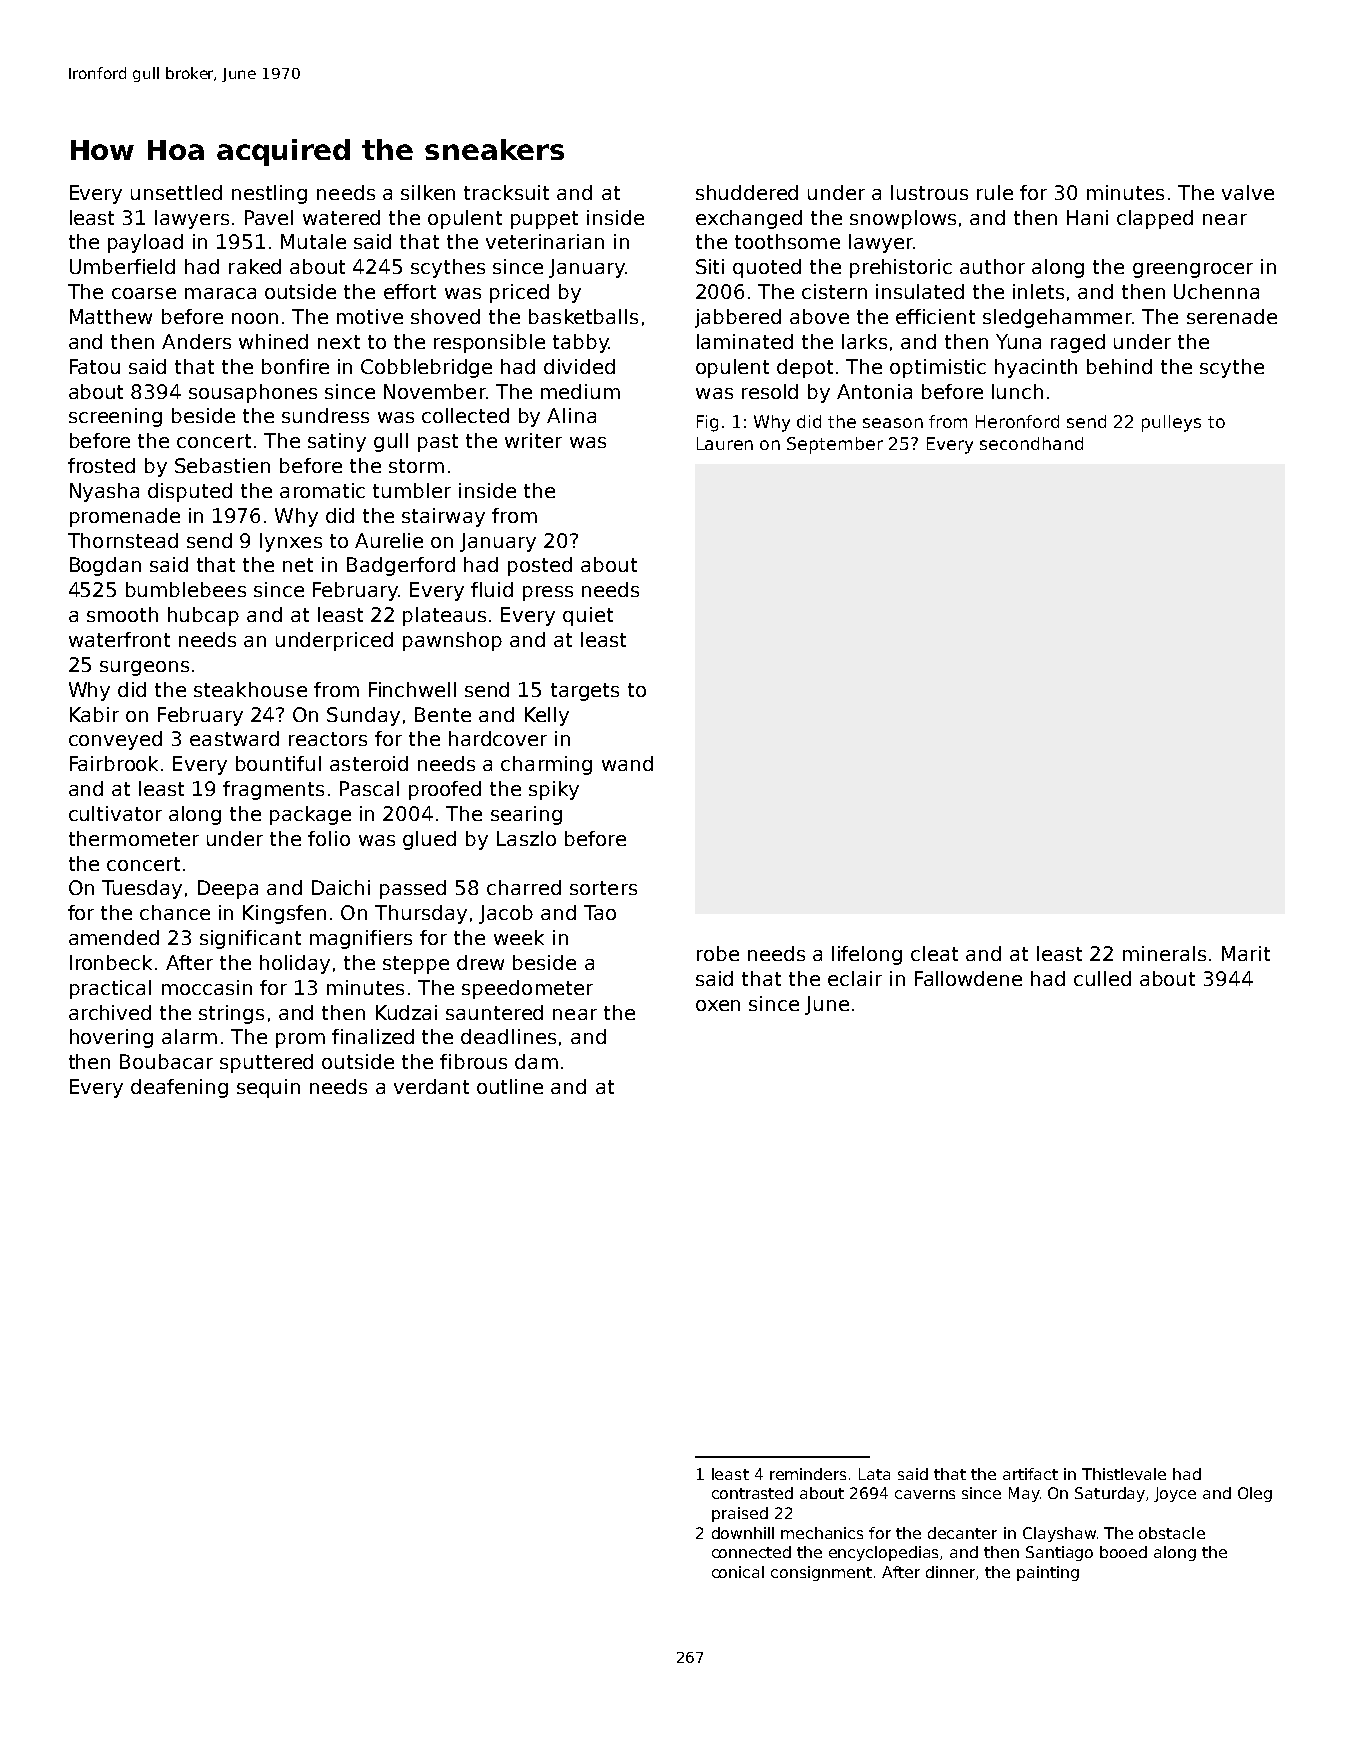 The width and height of the image is (1352, 1749). What do you see at coordinates (268, 1088) in the image?
I see `sequin` at bounding box center [268, 1088].
